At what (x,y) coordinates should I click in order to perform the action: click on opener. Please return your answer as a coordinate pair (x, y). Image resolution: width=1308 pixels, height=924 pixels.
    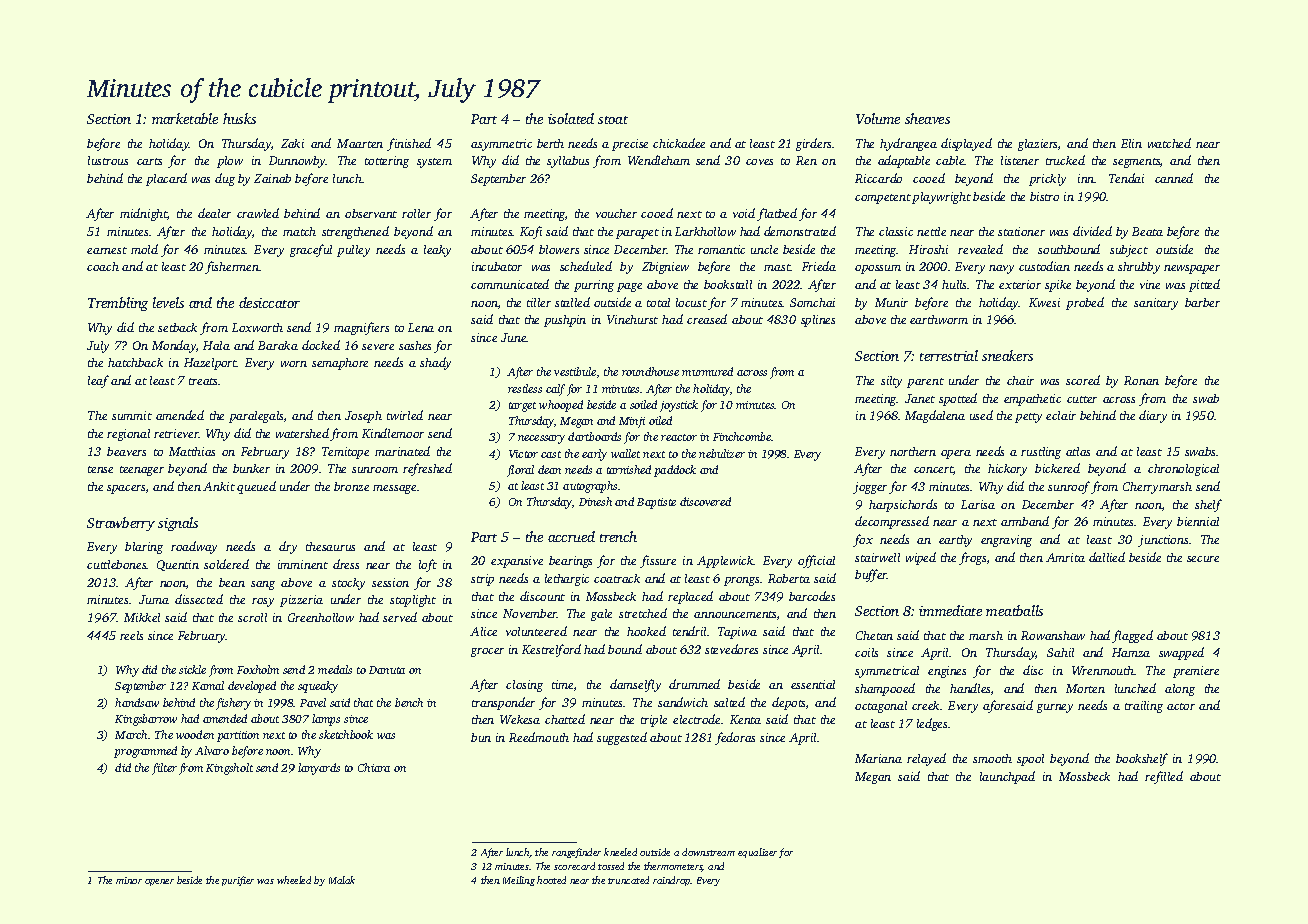
    Looking at the image, I should click on (159, 882).
